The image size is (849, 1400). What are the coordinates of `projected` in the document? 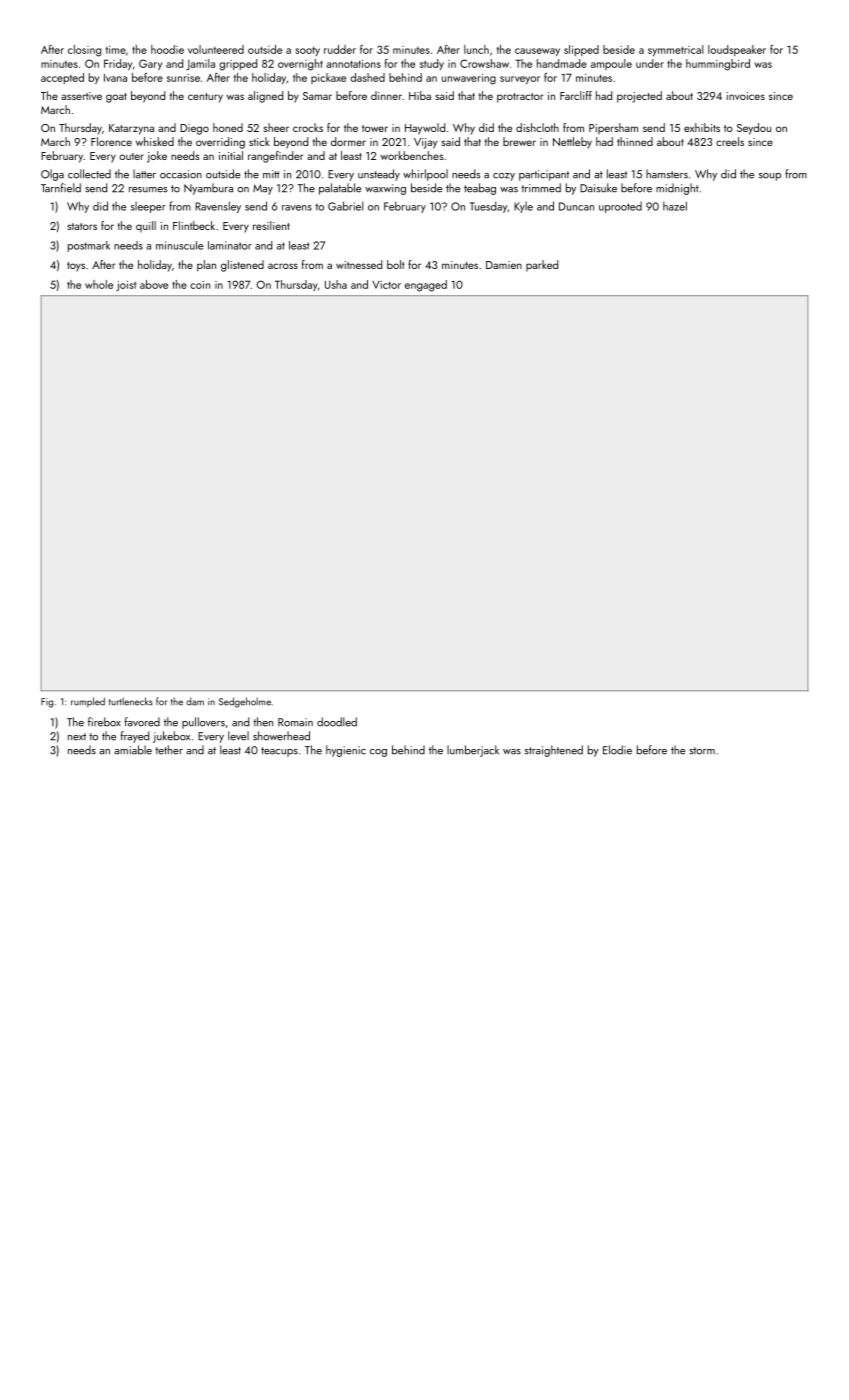 It's located at (639, 97).
